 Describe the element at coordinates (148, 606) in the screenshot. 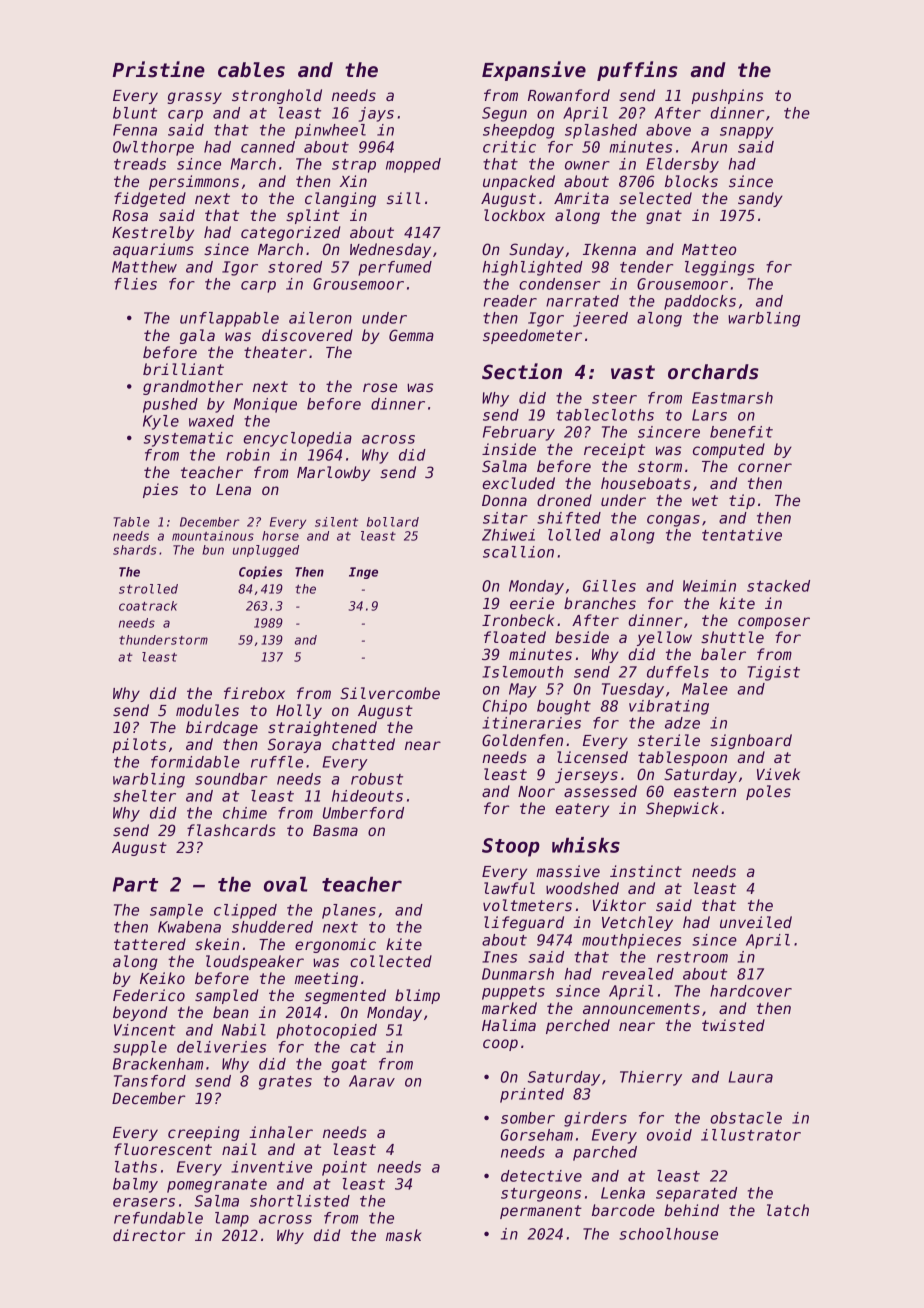

I see `coatrack` at that location.
